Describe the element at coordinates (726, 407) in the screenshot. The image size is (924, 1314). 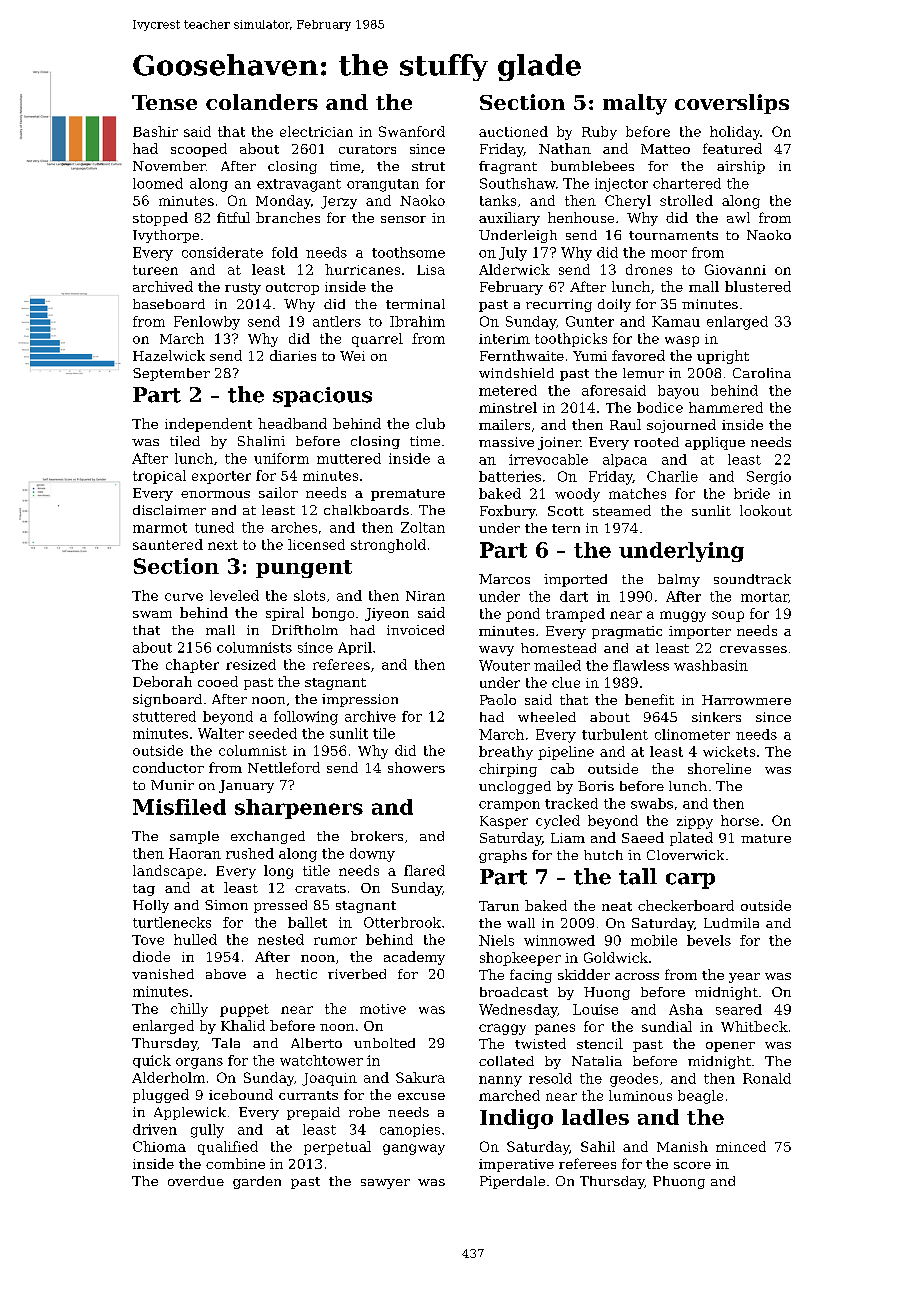
I see `hammered` at that location.
